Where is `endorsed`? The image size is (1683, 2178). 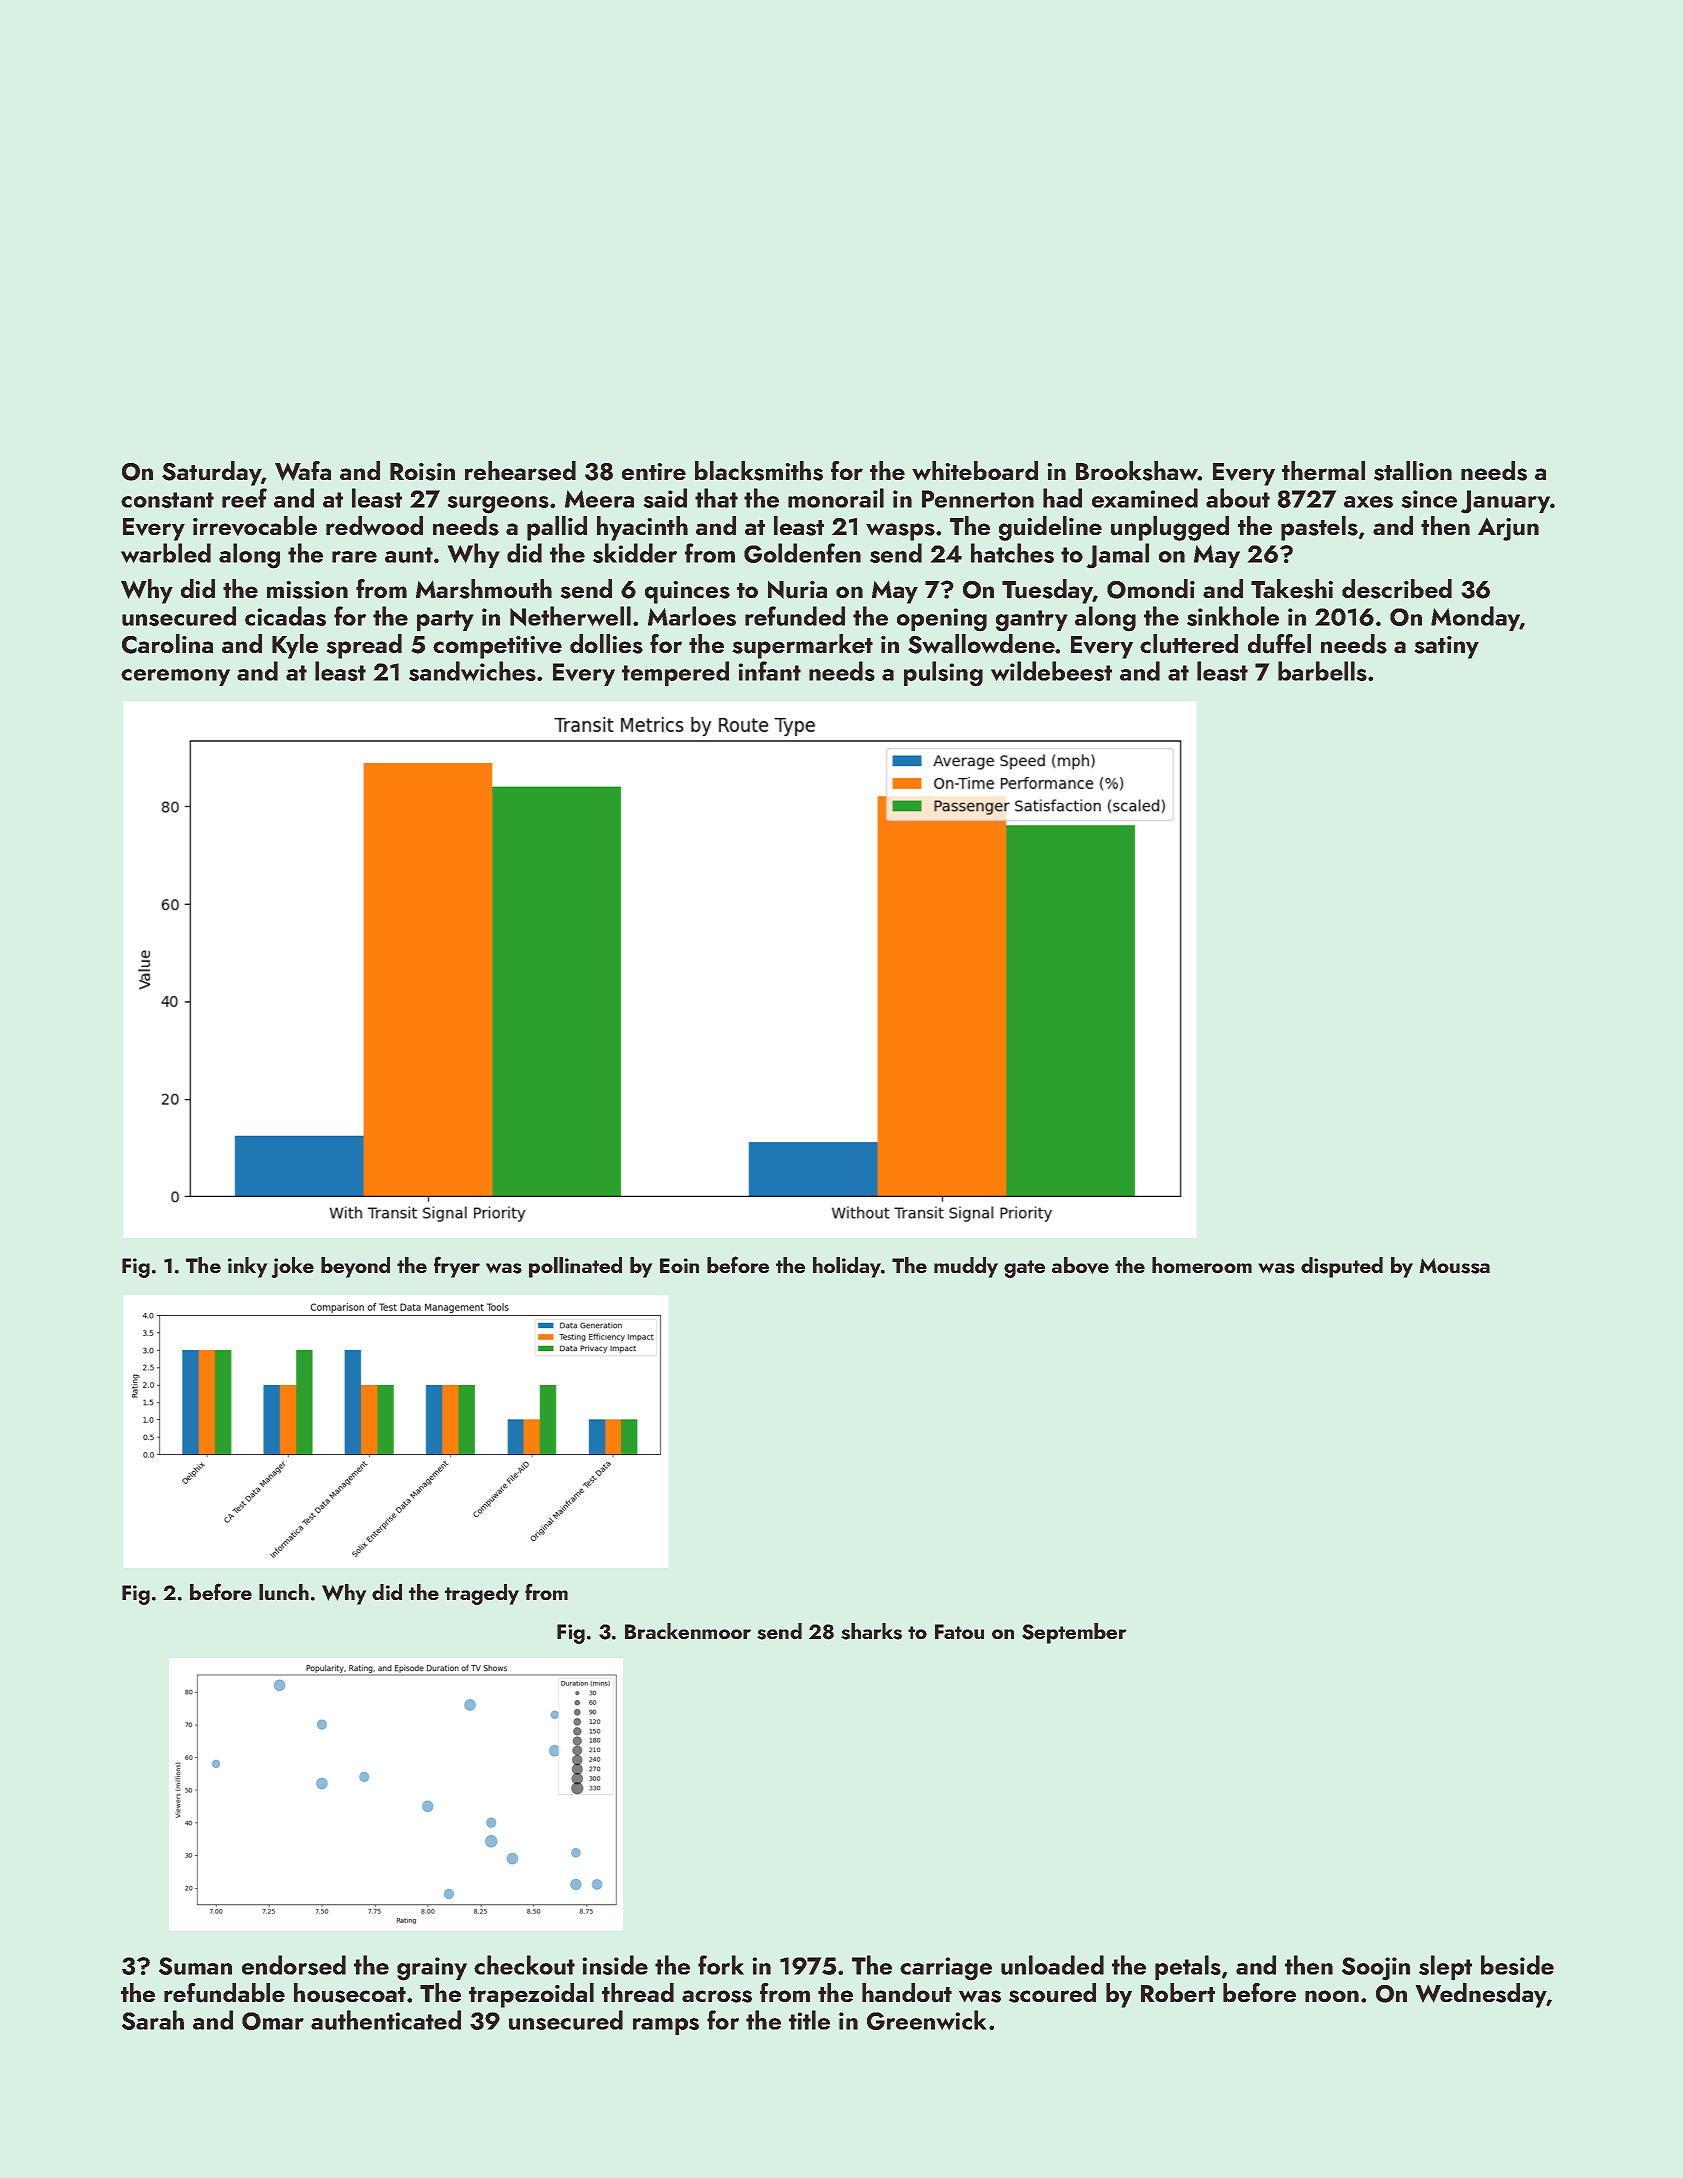 endorsed is located at coordinates (294, 1965).
